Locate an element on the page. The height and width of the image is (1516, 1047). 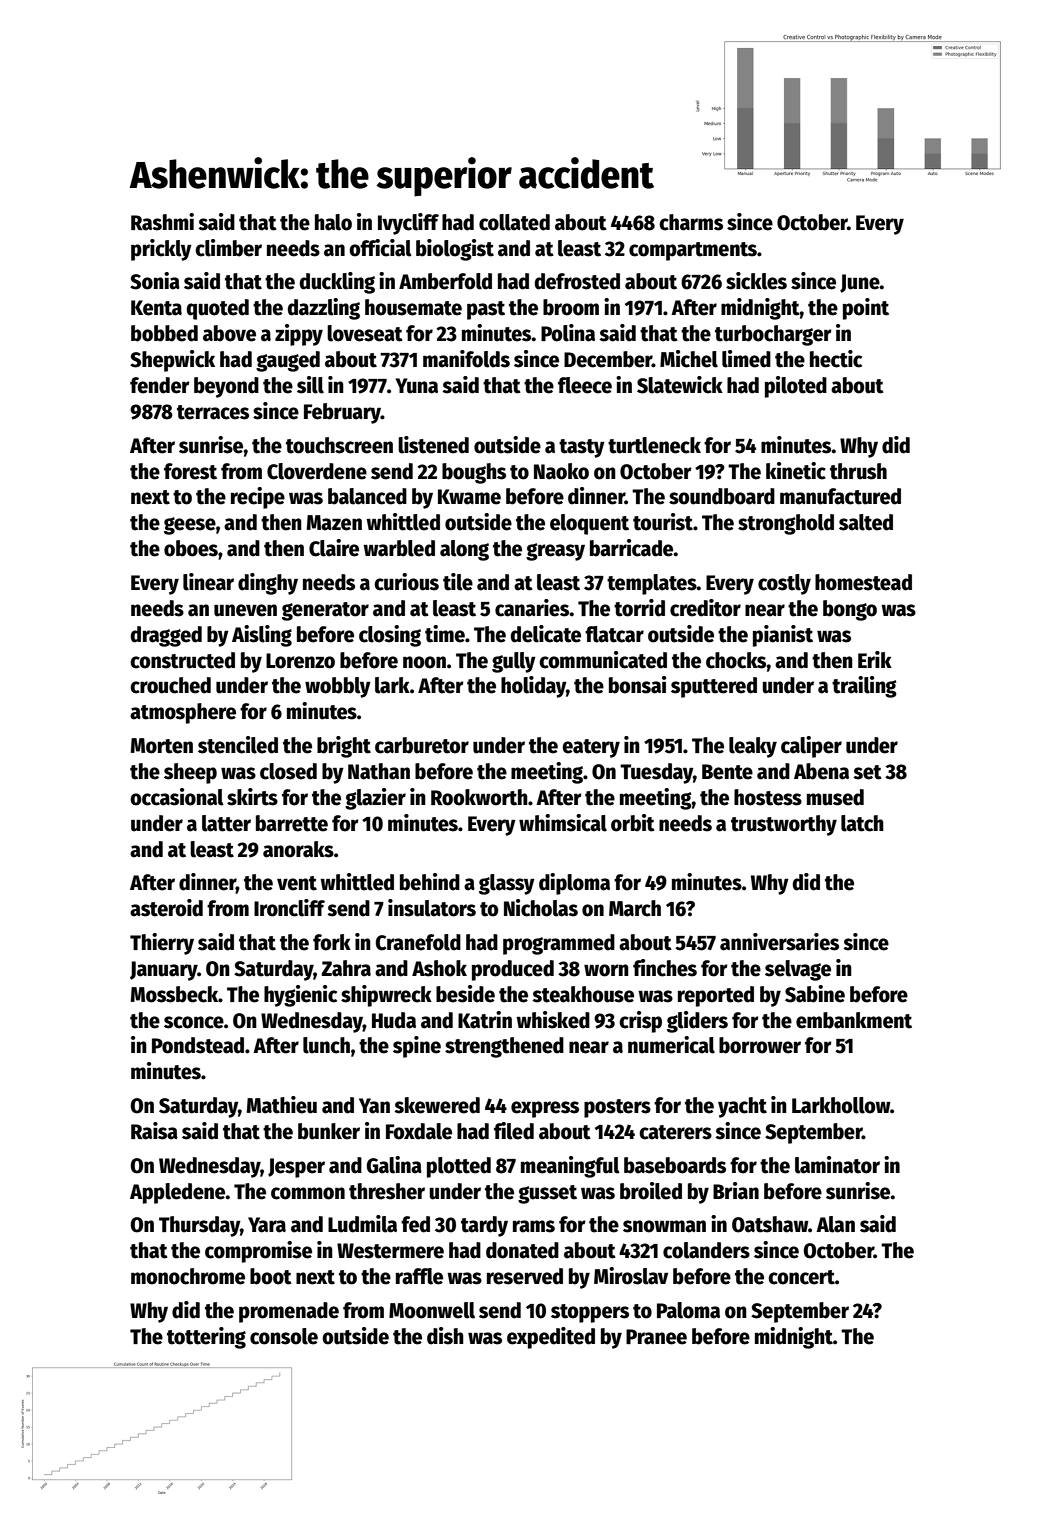
gliders is located at coordinates (697, 1022).
